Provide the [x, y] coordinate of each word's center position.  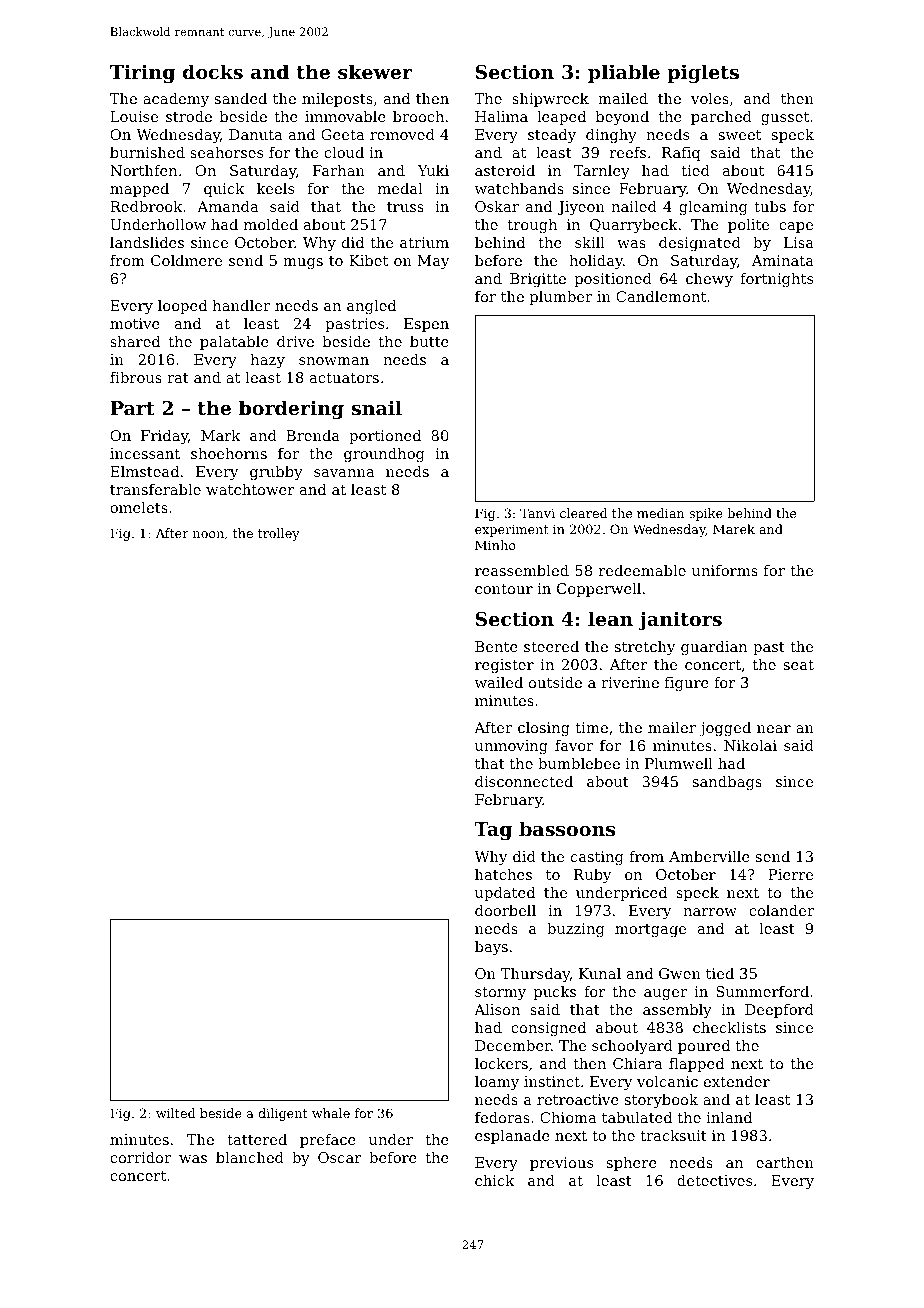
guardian [714, 648]
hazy [268, 361]
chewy [709, 280]
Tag [493, 831]
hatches [503, 874]
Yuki [433, 170]
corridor [140, 1157]
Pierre [790, 874]
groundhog [384, 455]
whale [331, 1113]
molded [271, 224]
